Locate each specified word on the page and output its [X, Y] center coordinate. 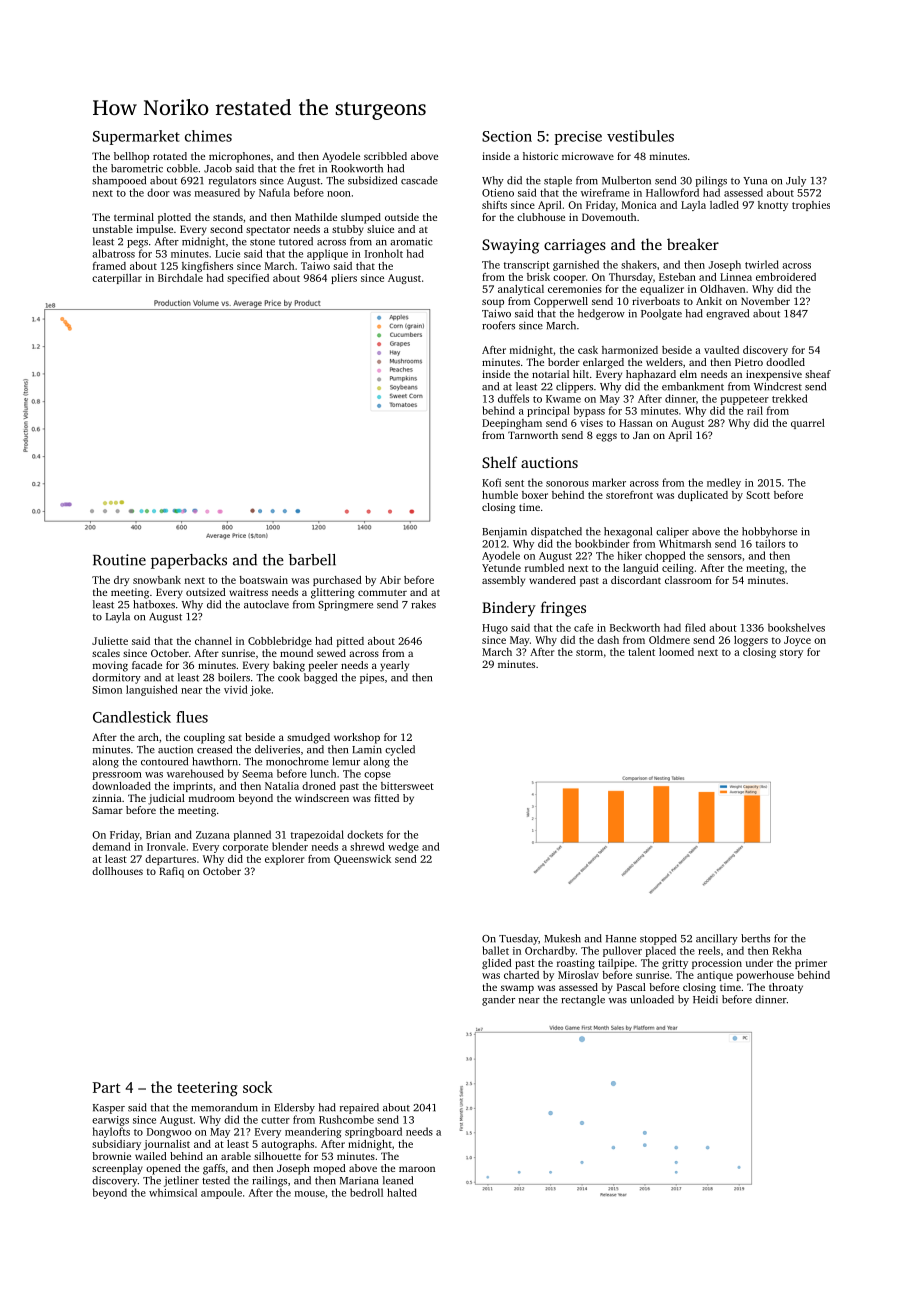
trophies [811, 206]
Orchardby [550, 951]
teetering [207, 1089]
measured [217, 192]
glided [497, 964]
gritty [675, 964]
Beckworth [635, 627]
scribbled [385, 156]
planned [252, 835]
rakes [423, 604]
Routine [119, 560]
